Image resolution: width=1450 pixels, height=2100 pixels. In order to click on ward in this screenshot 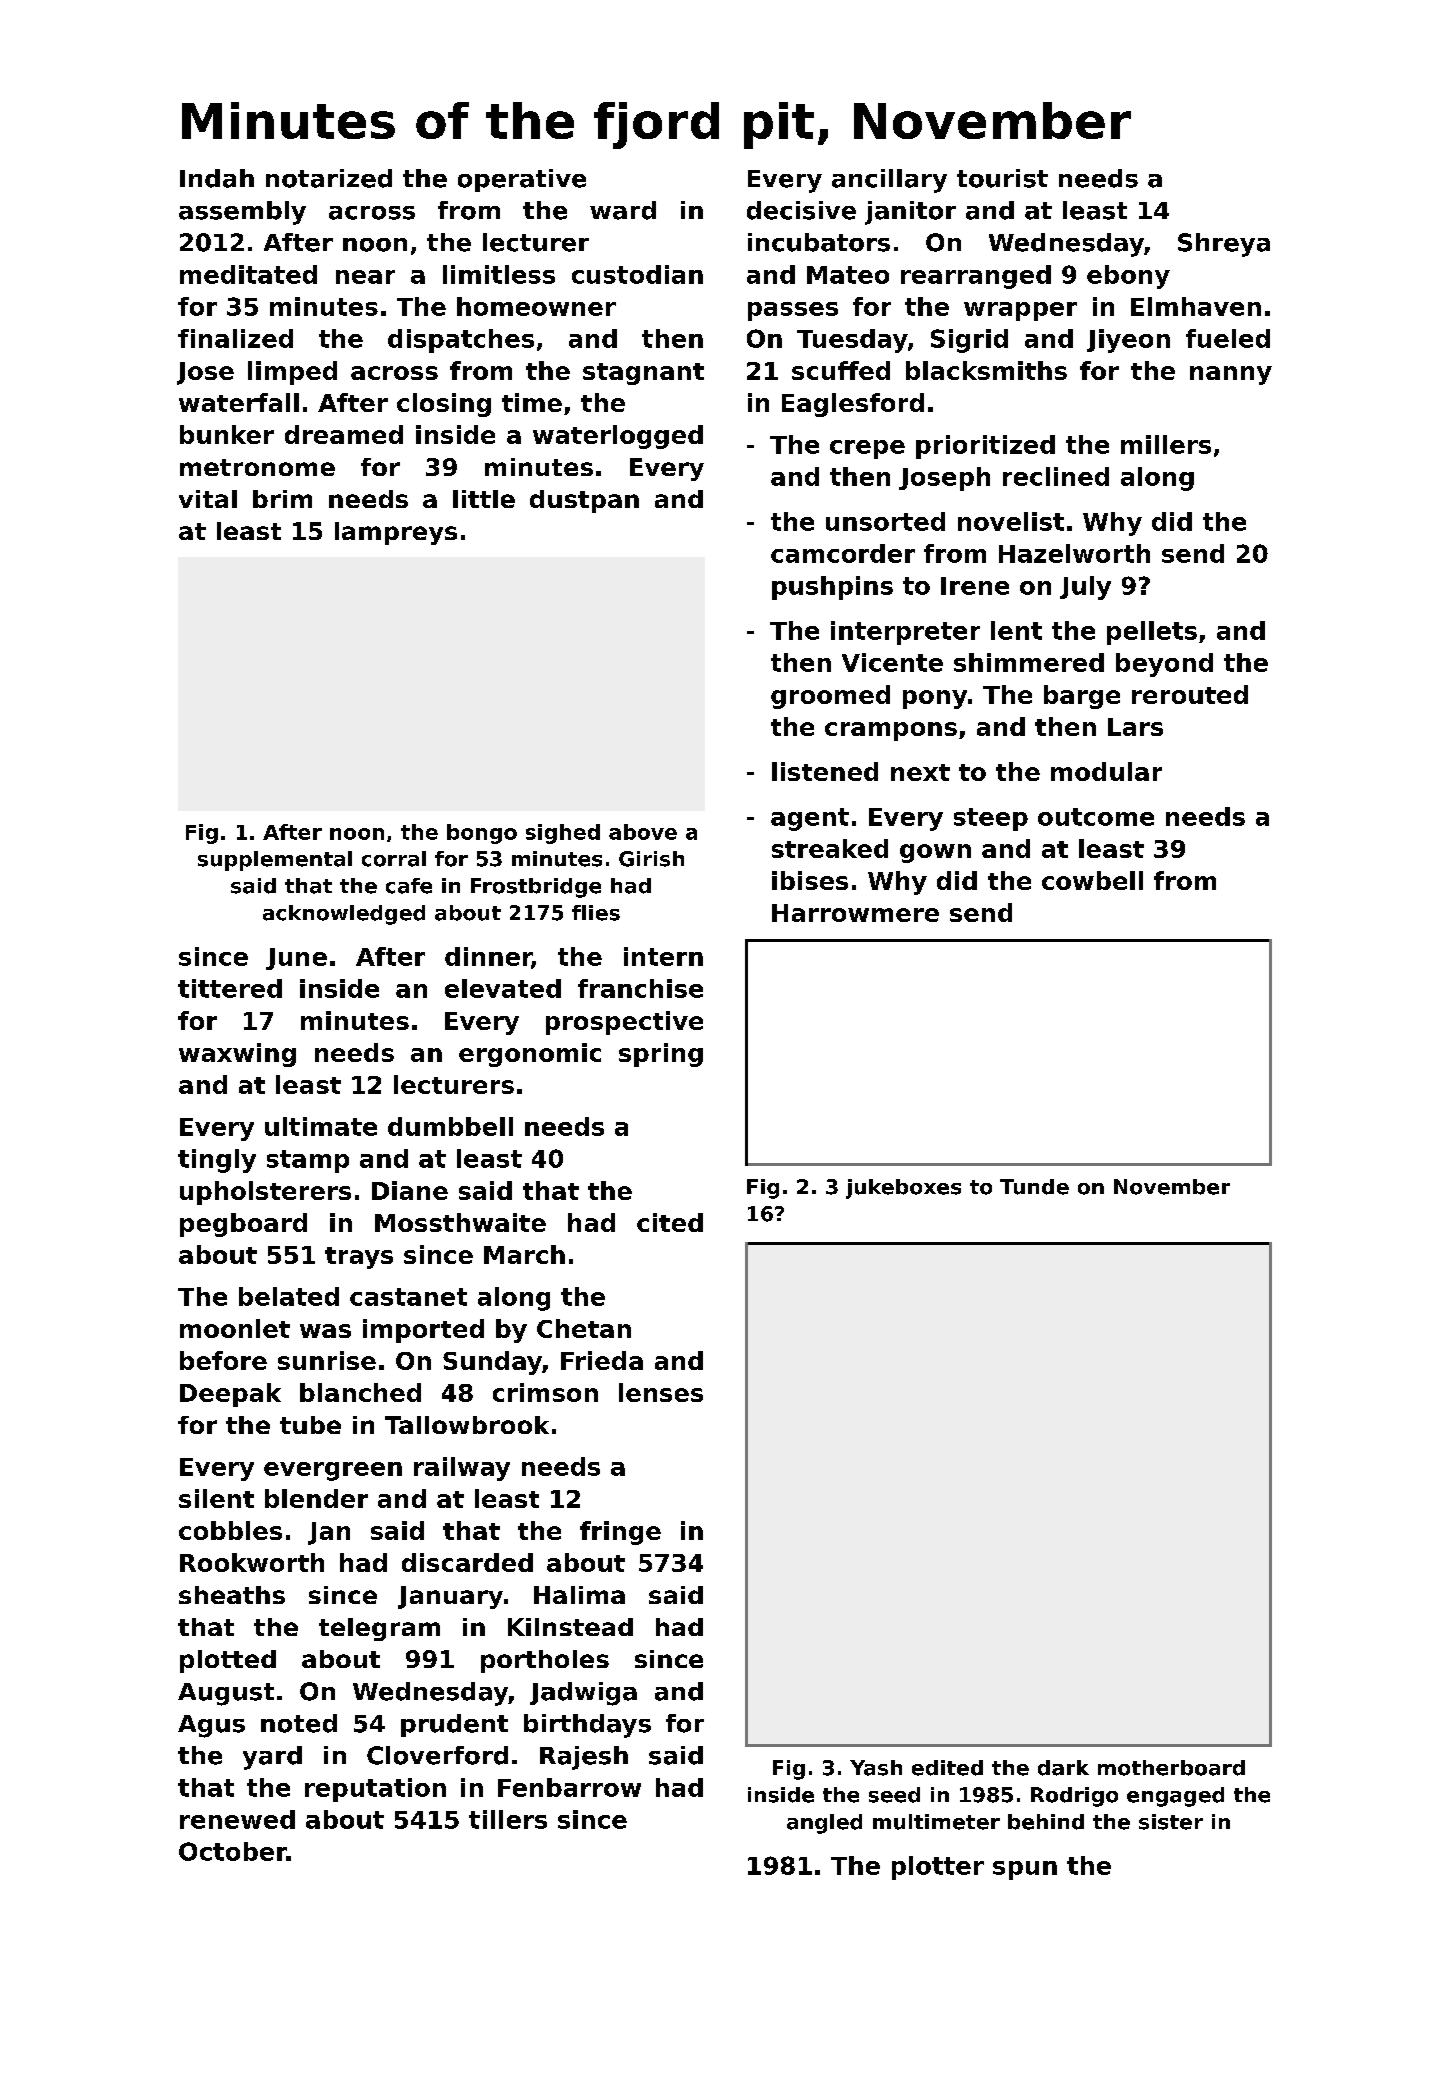, I will do `click(623, 210)`.
